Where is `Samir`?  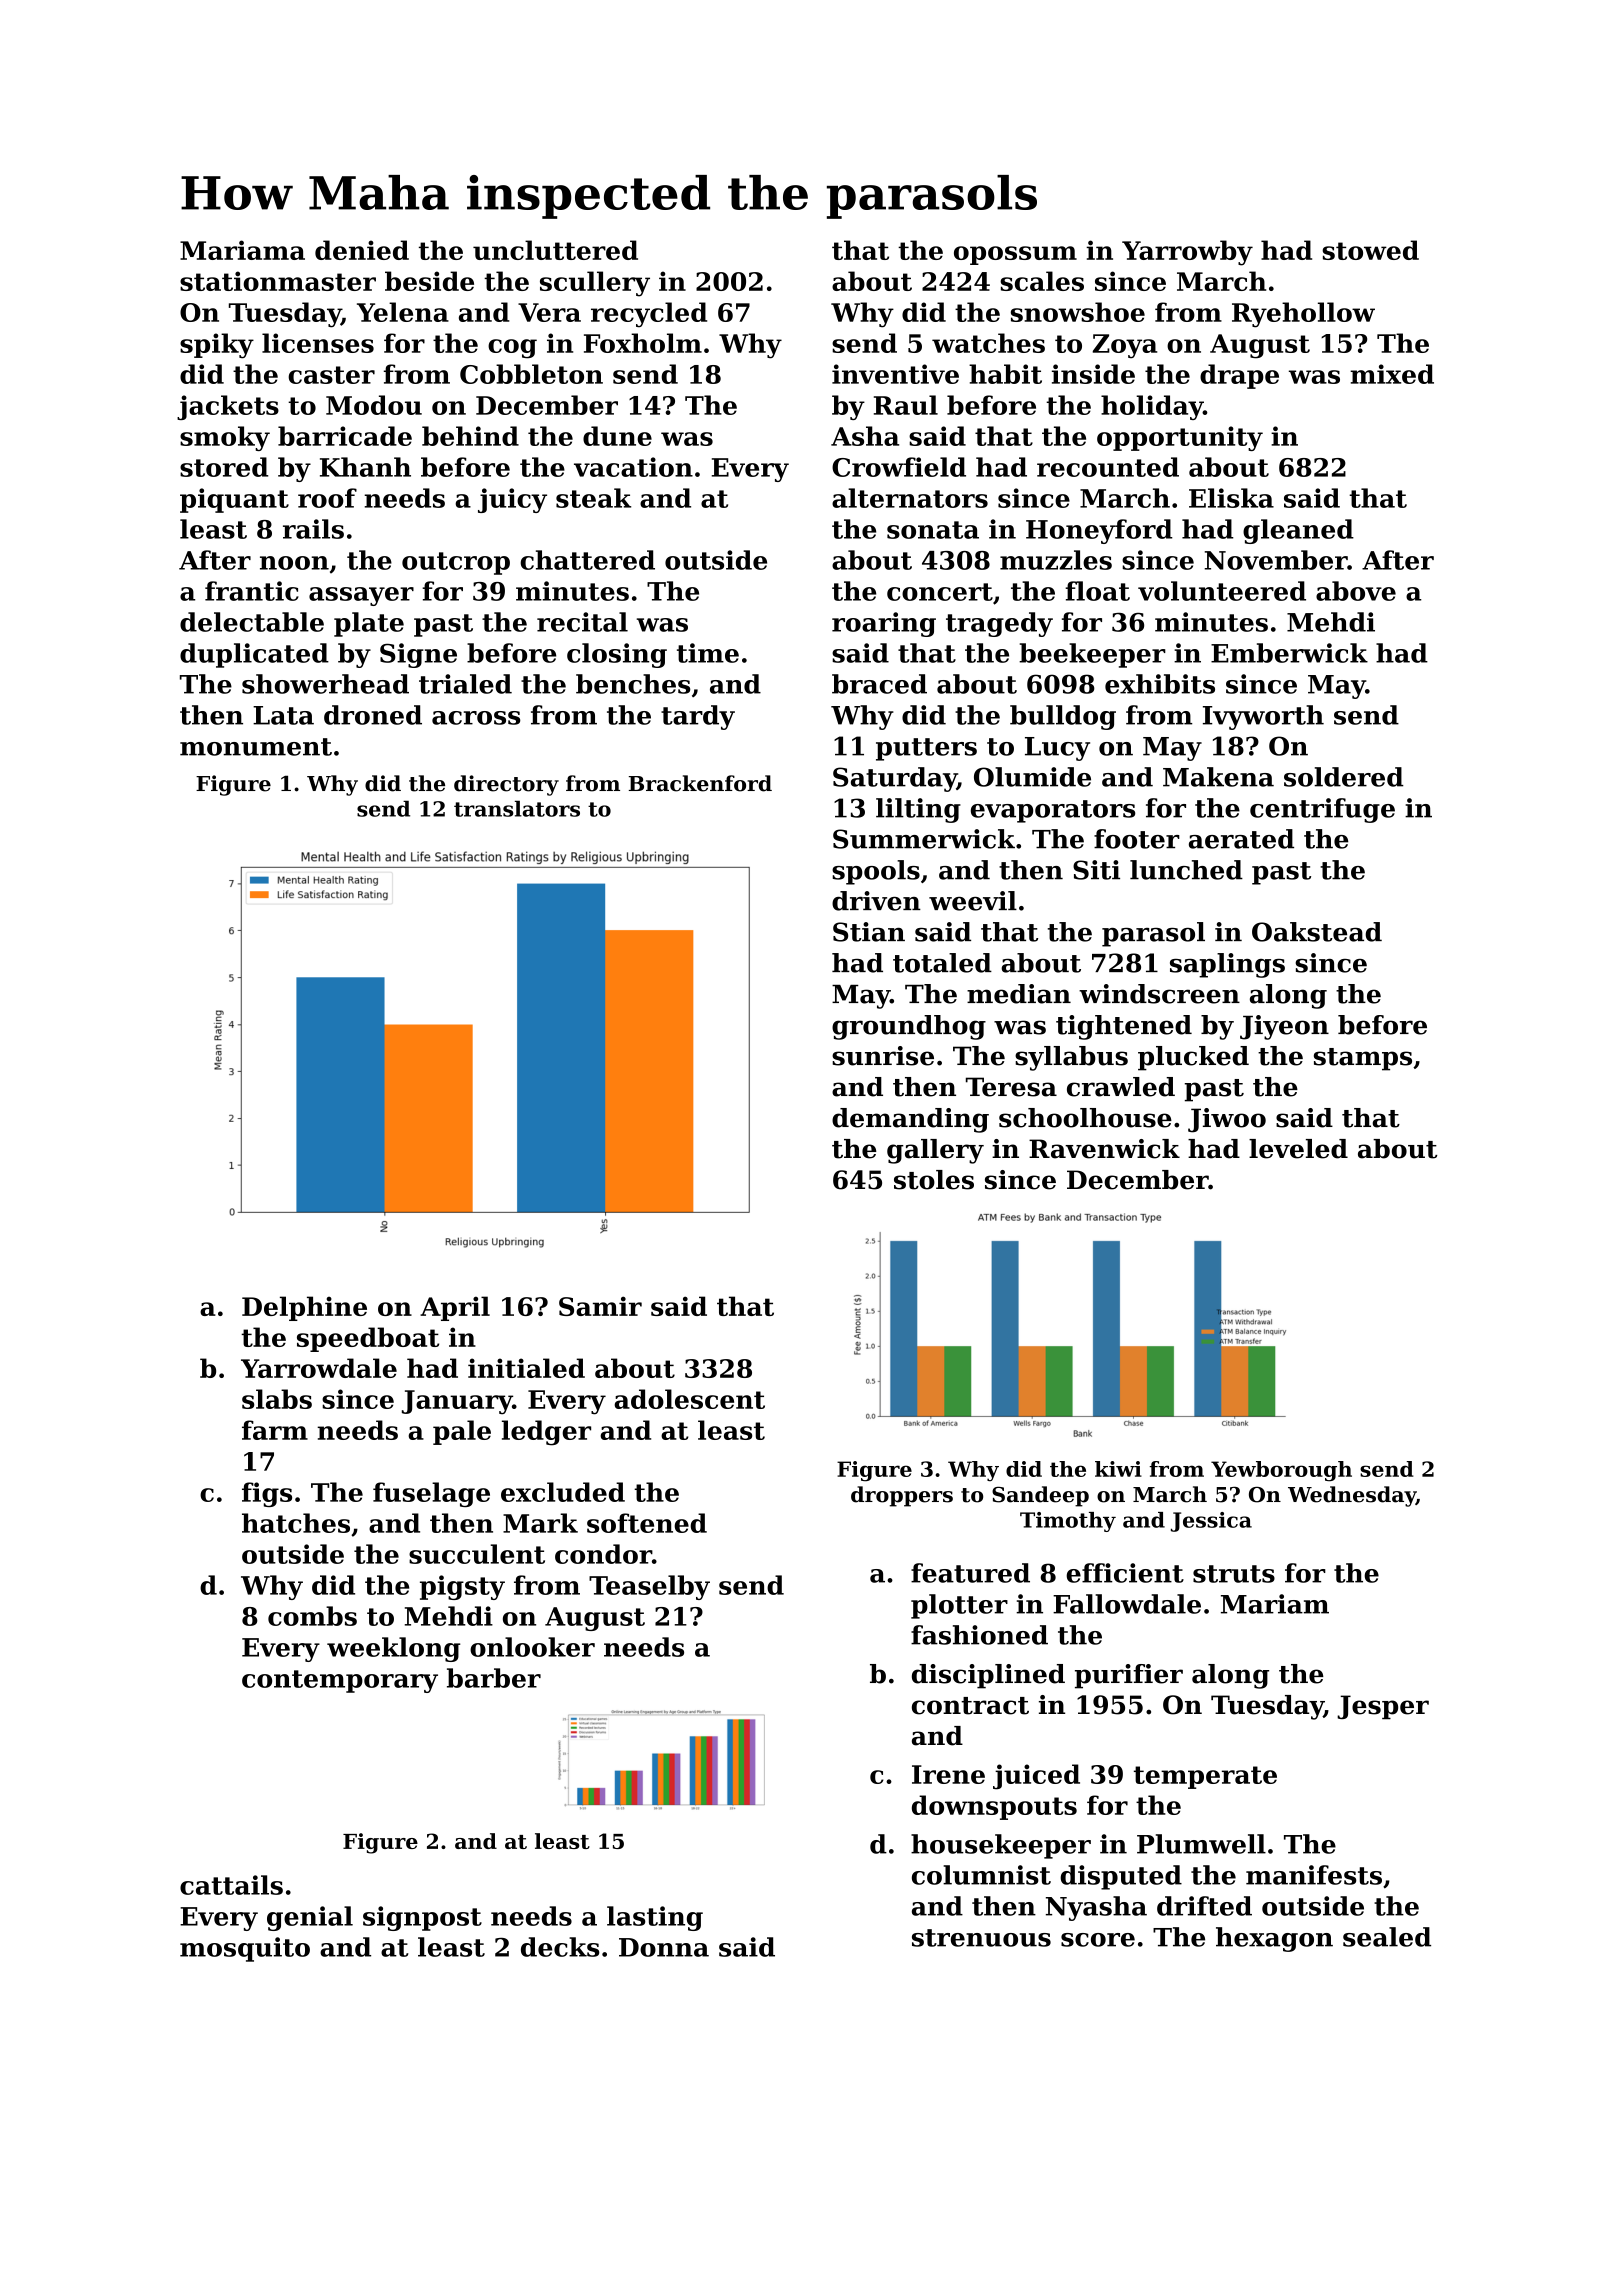 Samir is located at coordinates (600, 1306).
